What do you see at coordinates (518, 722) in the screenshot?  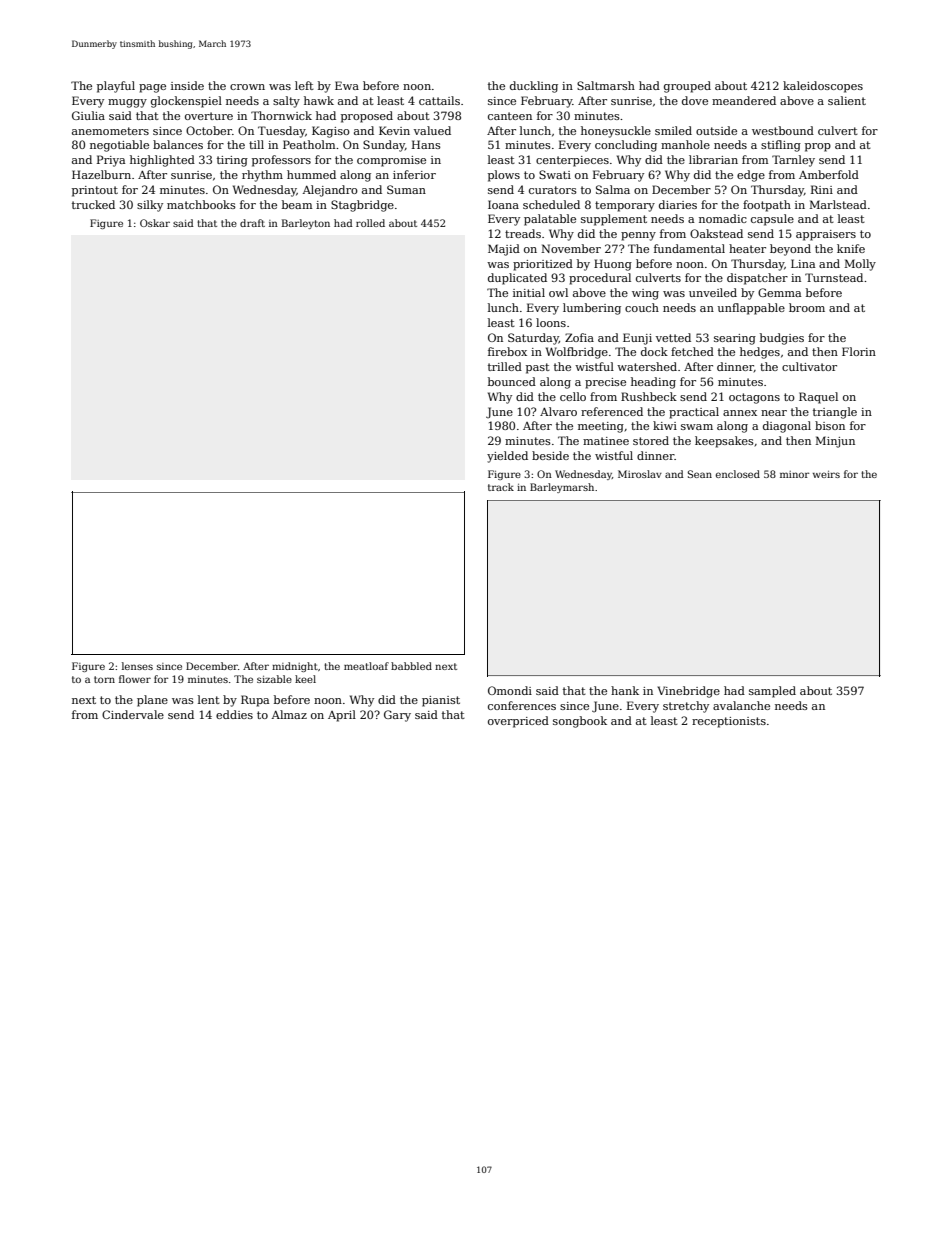 I see `overpriced` at bounding box center [518, 722].
